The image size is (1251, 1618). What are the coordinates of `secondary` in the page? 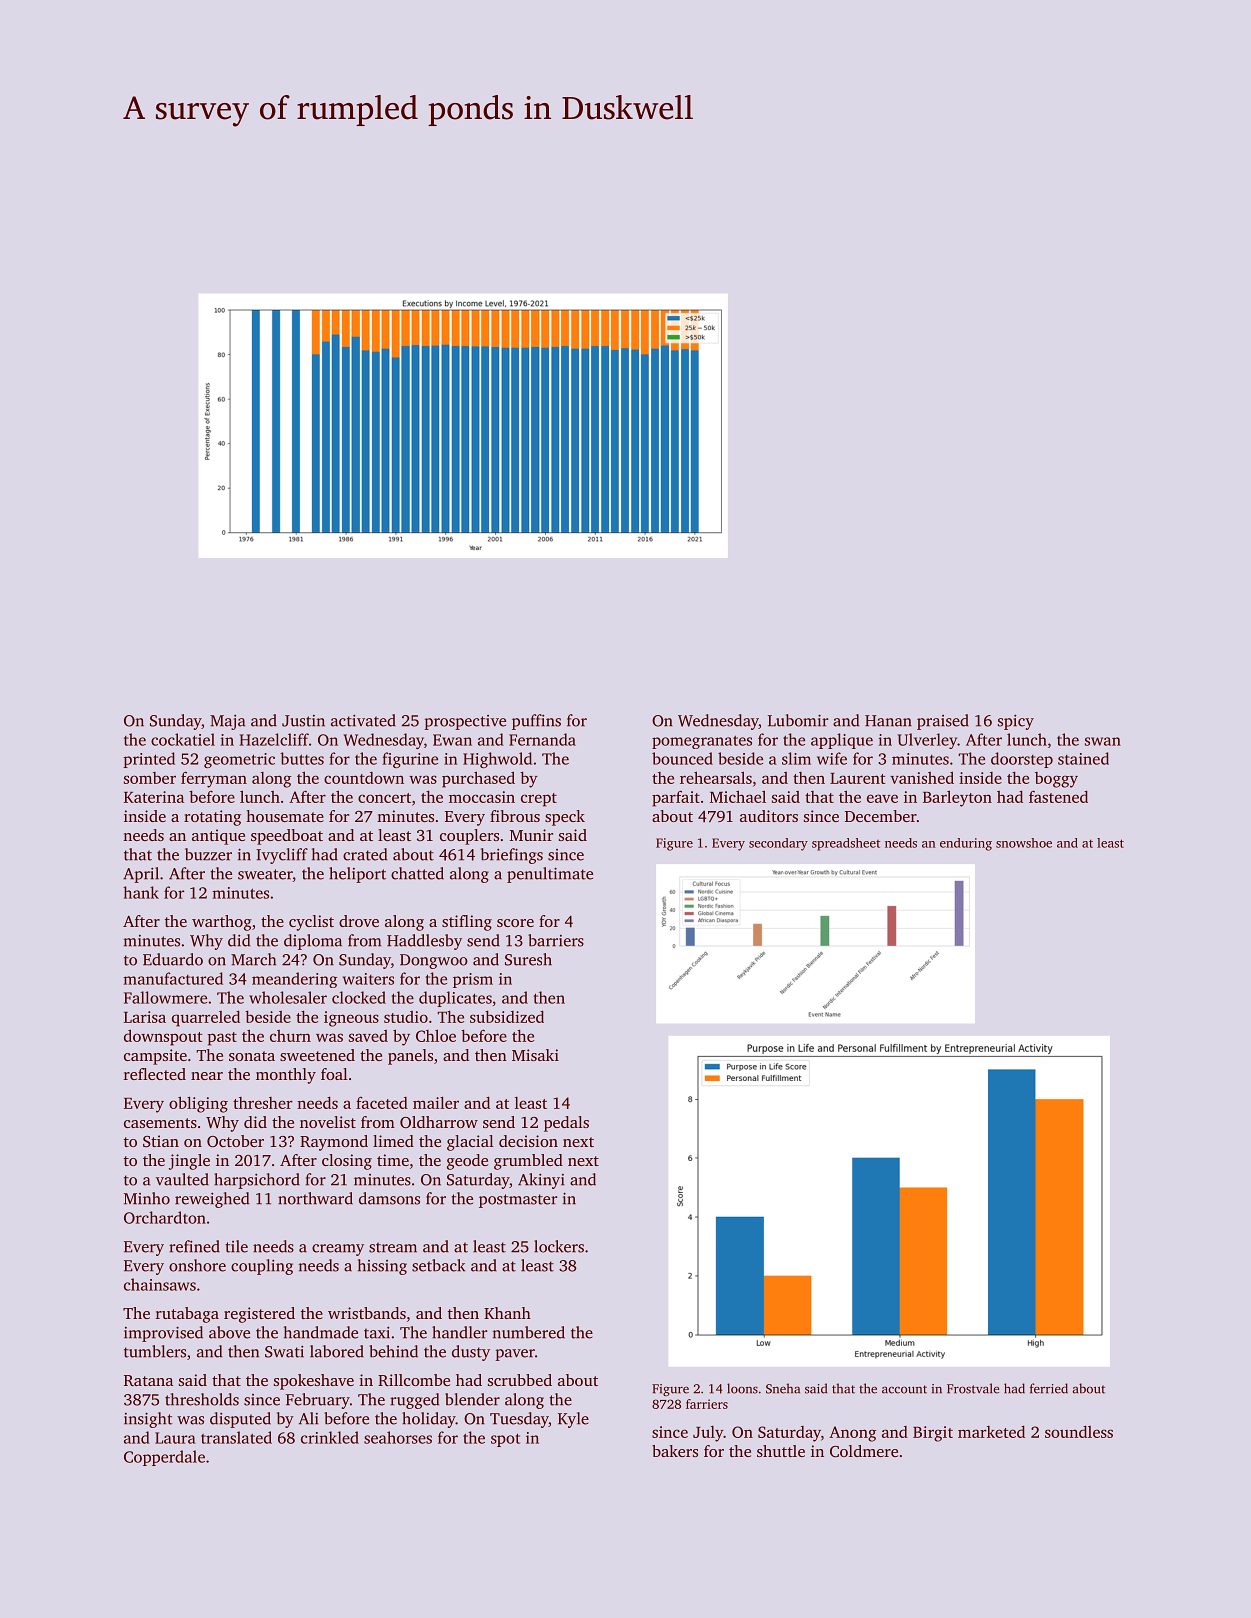 It's located at (778, 844).
